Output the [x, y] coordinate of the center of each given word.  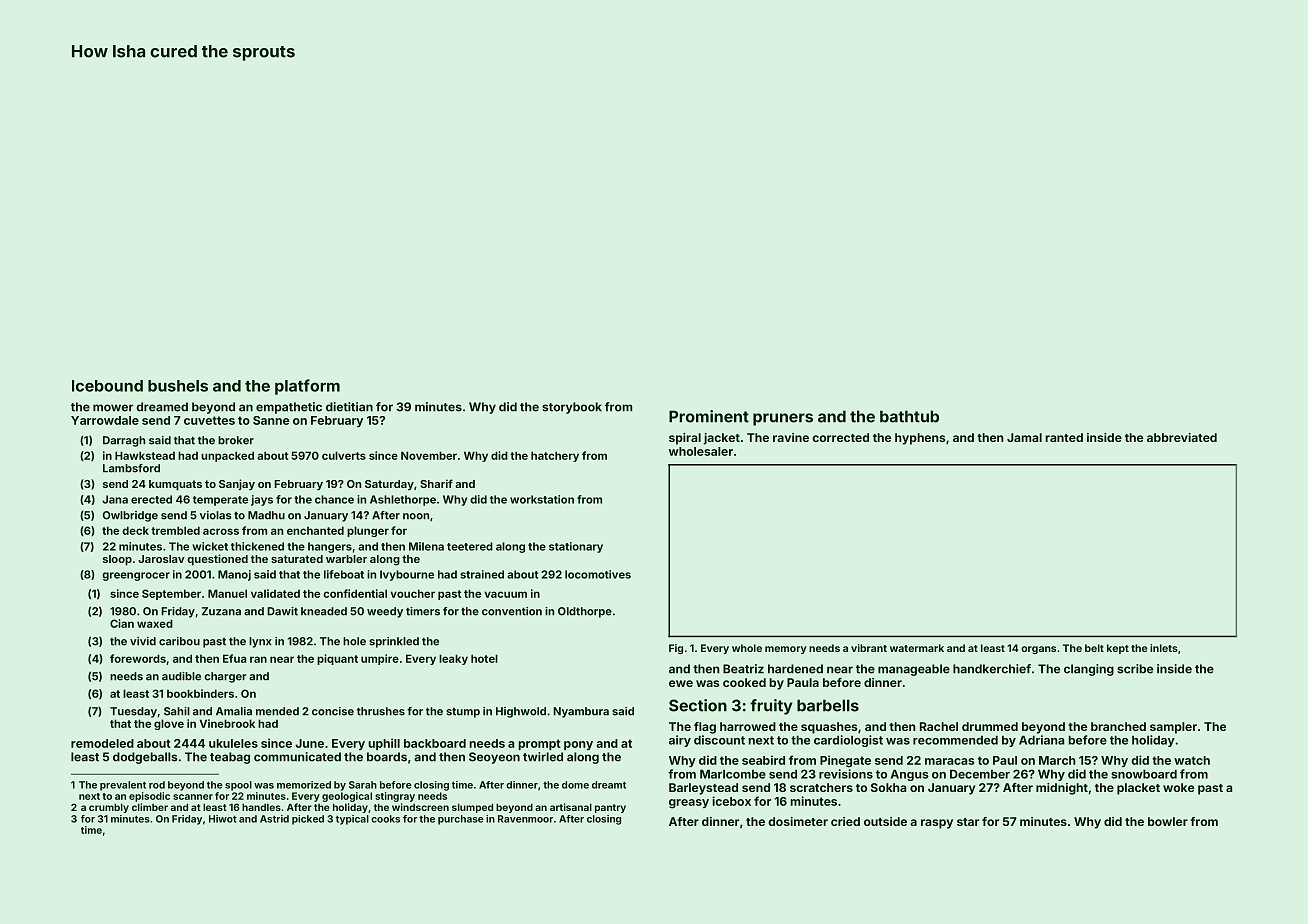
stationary [576, 547]
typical [352, 820]
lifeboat [344, 574]
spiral [685, 439]
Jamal [1024, 437]
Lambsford [131, 468]
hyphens [920, 439]
